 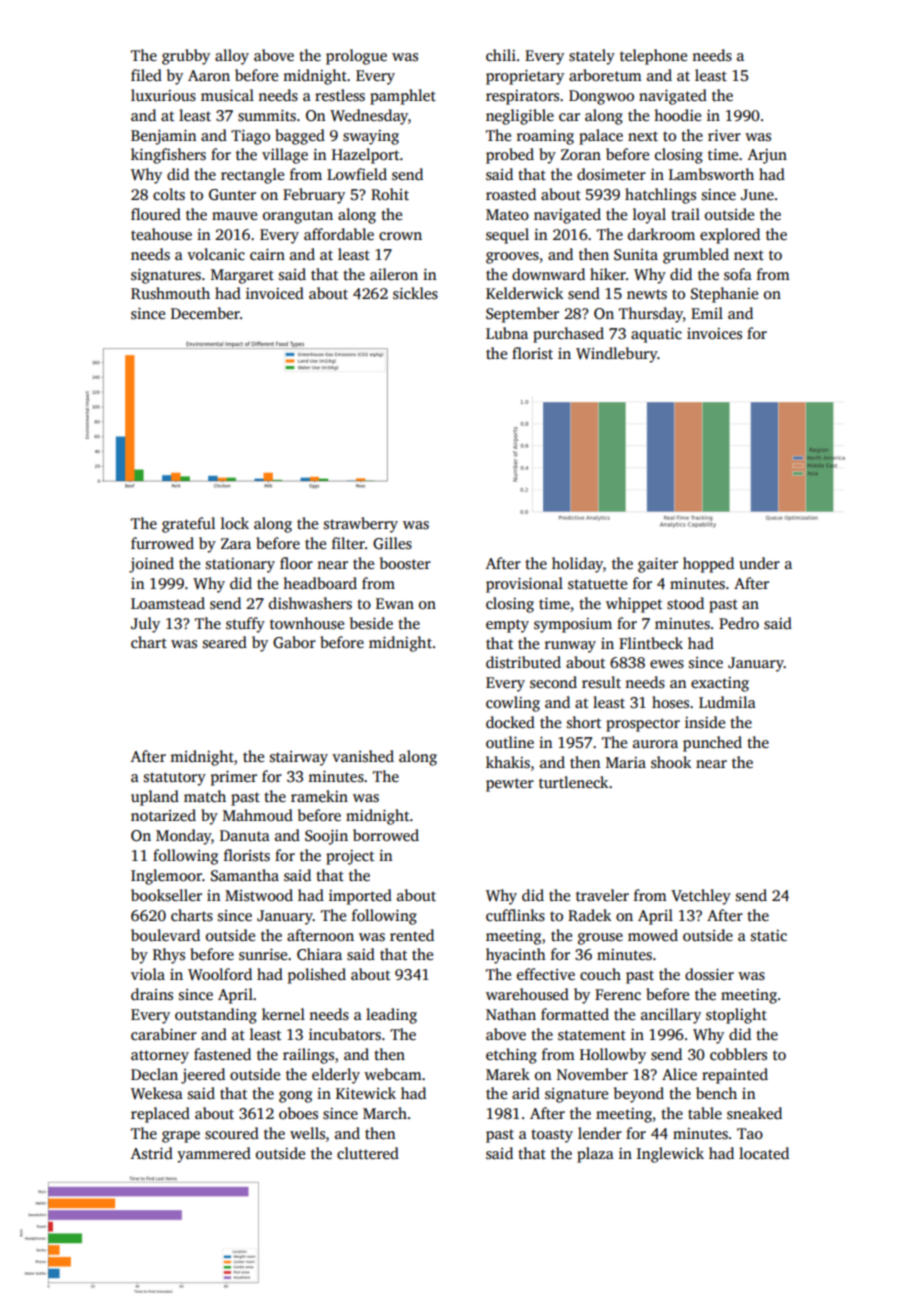 I want to click on primer, so click(x=234, y=778).
